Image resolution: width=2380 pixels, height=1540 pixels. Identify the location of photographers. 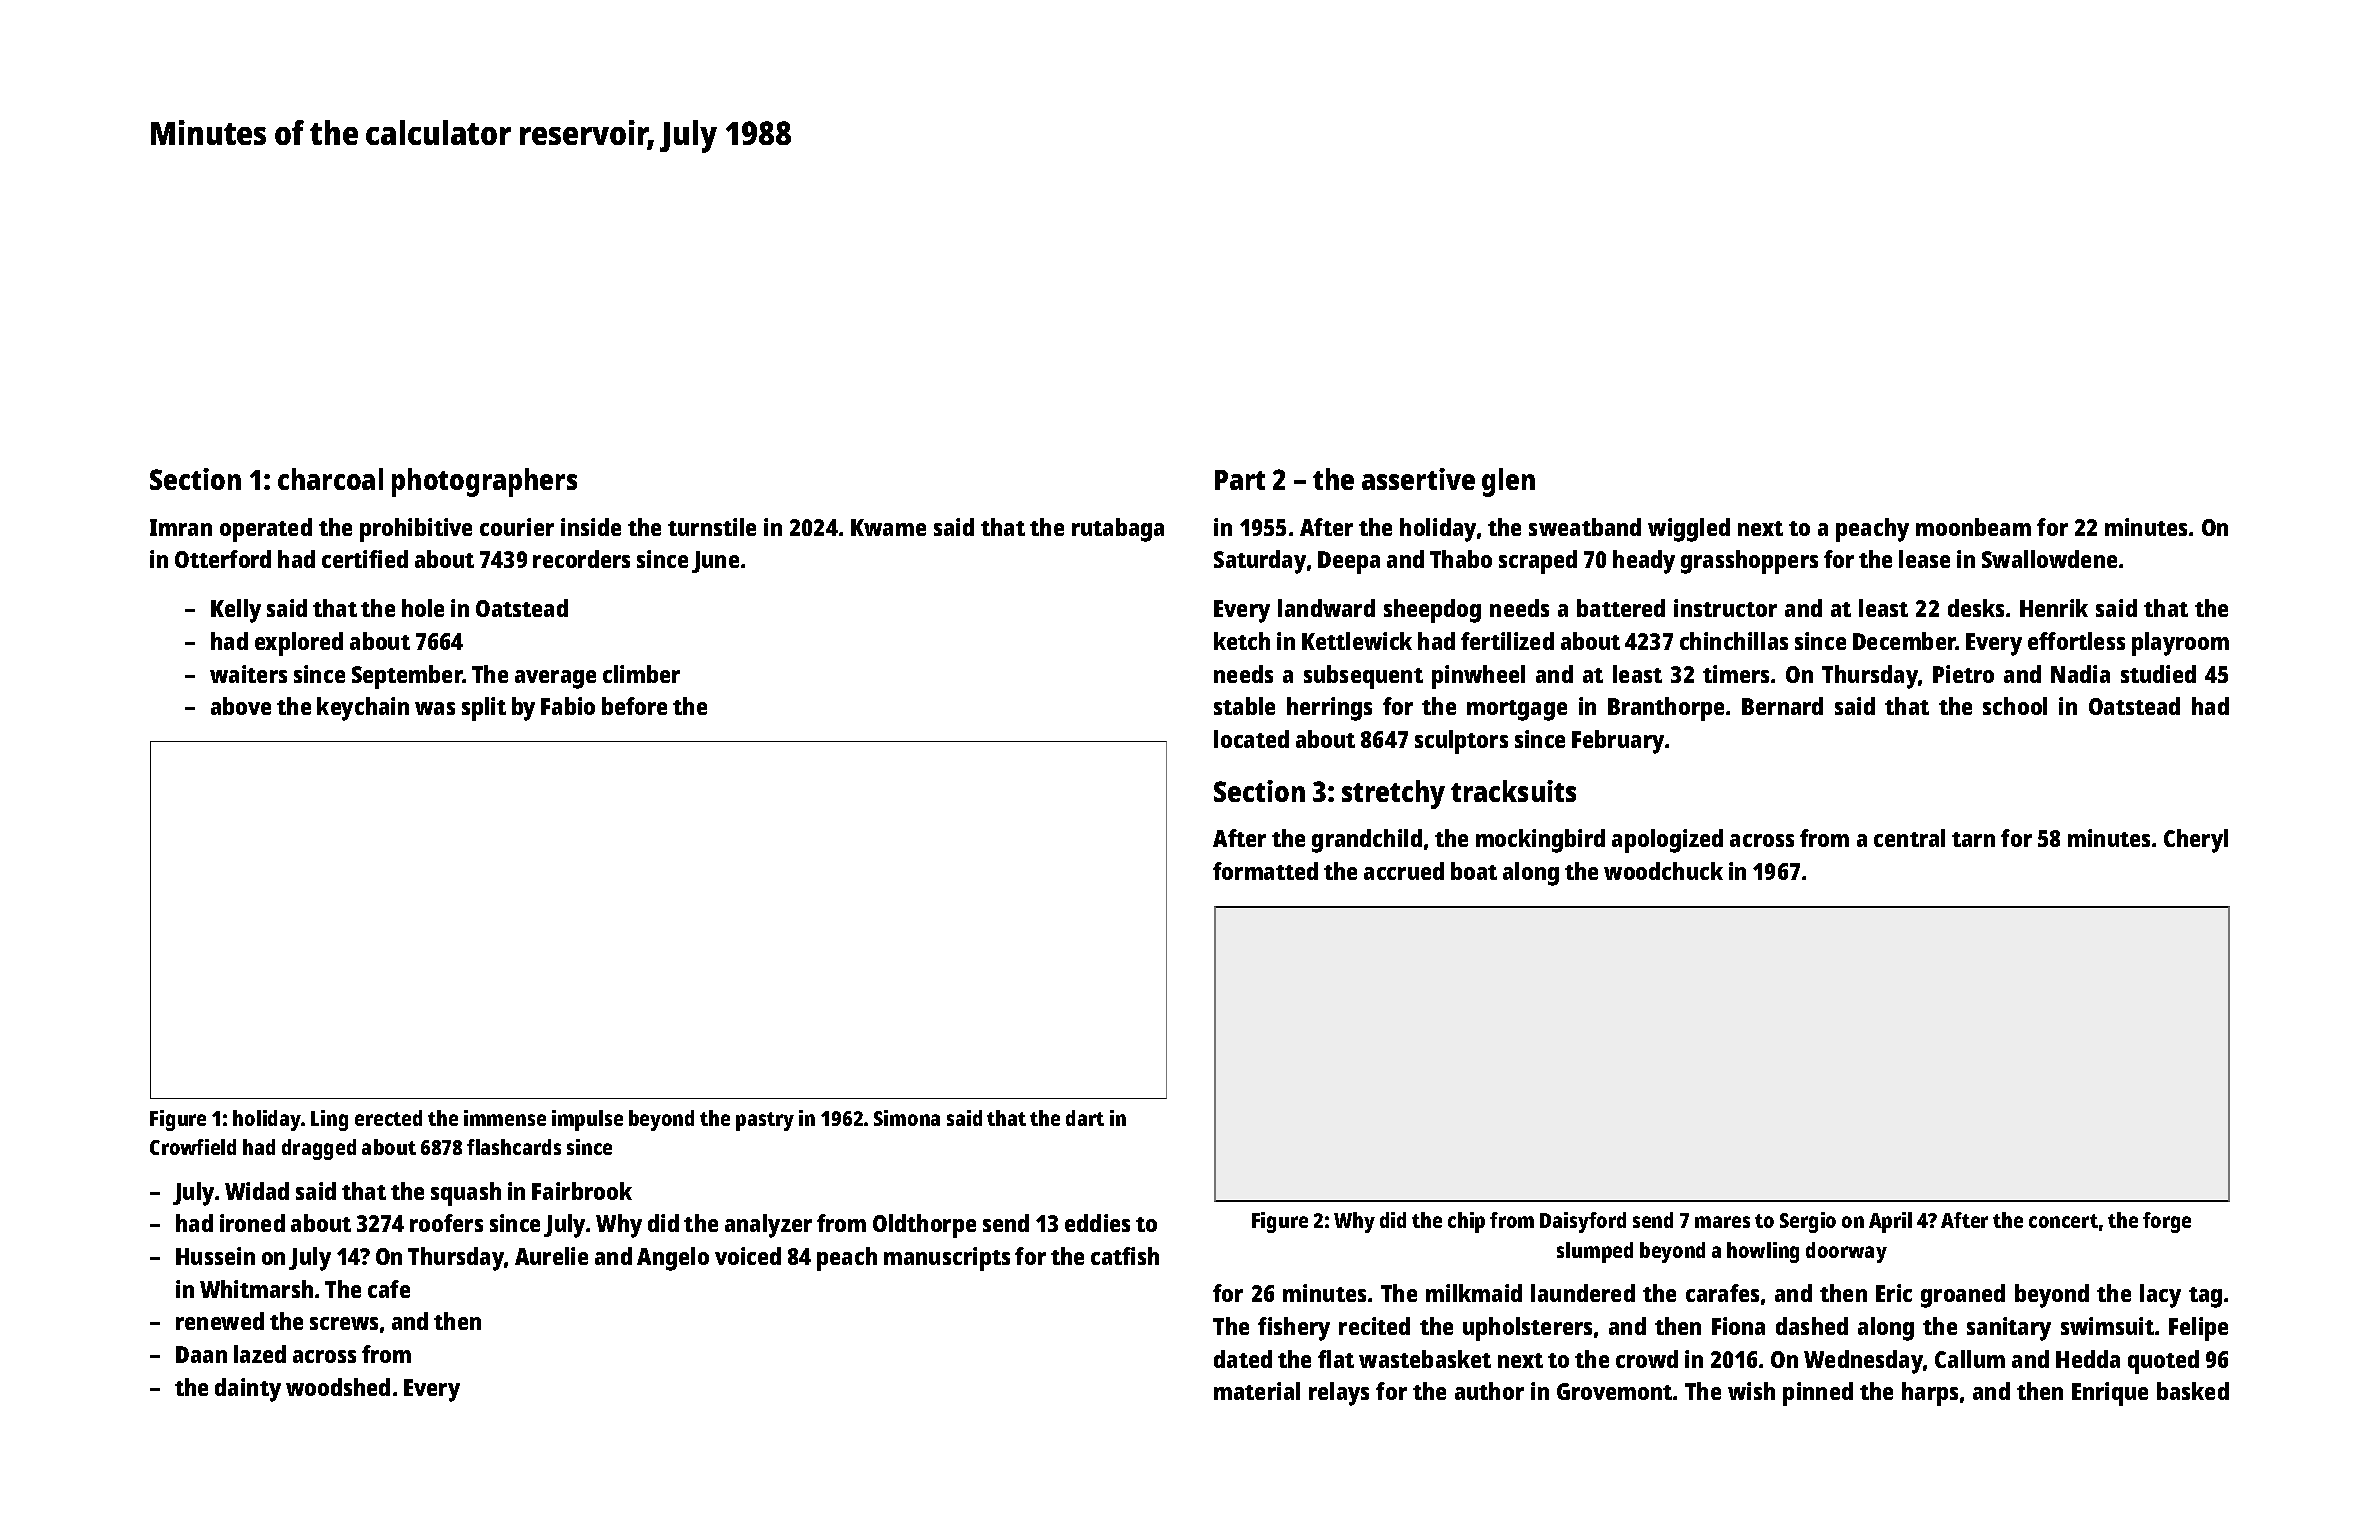
(484, 482).
